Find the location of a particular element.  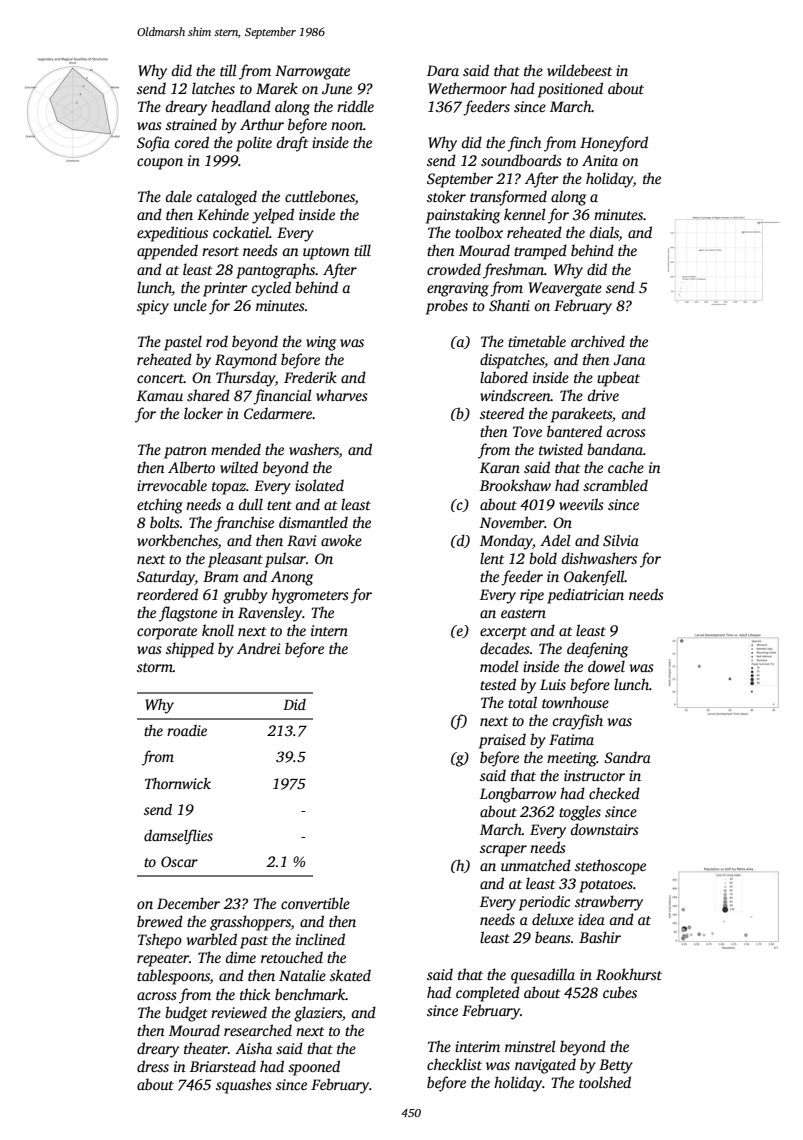

Silvia is located at coordinates (621, 540).
